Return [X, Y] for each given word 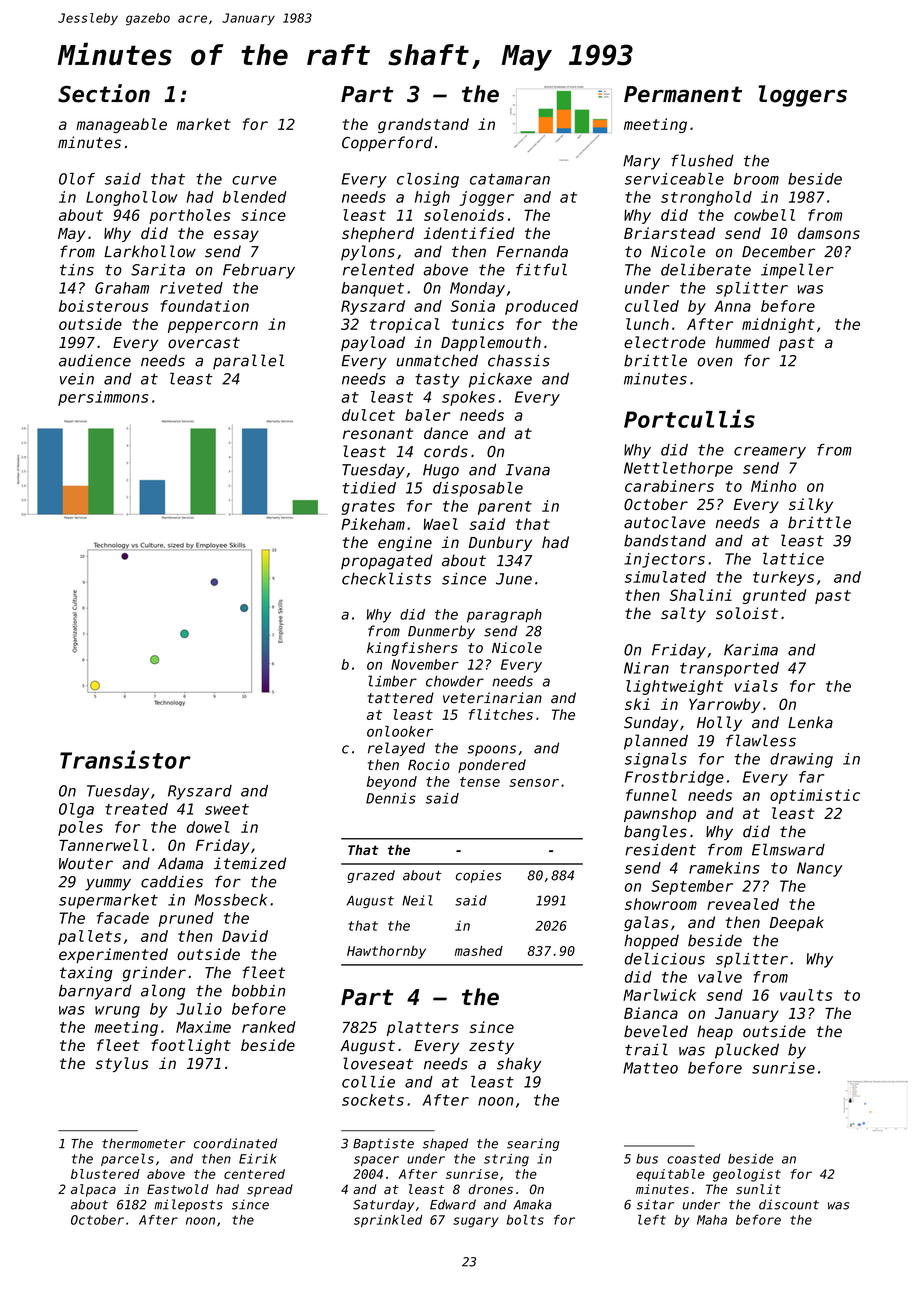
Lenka [810, 722]
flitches [501, 714]
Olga [76, 810]
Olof [77, 179]
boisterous [103, 306]
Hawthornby [386, 952]
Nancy [820, 869]
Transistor [125, 759]
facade [123, 918]
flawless [761, 740]
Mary [641, 162]
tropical [405, 325]
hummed [743, 342]
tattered [401, 698]
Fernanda [532, 251]
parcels [127, 1159]
